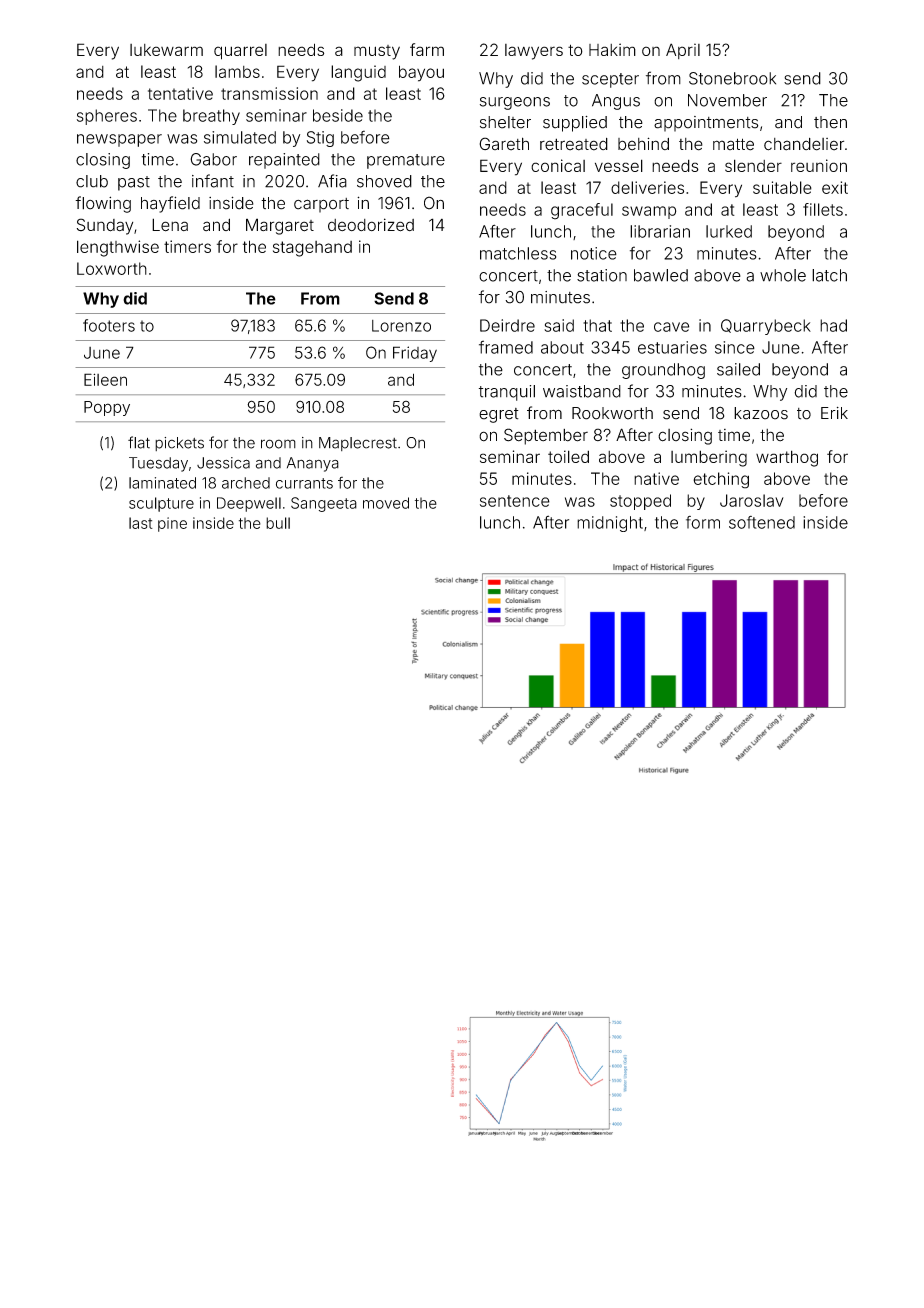 This document has width=924, height=1308. What do you see at coordinates (762, 522) in the document?
I see `softened` at bounding box center [762, 522].
